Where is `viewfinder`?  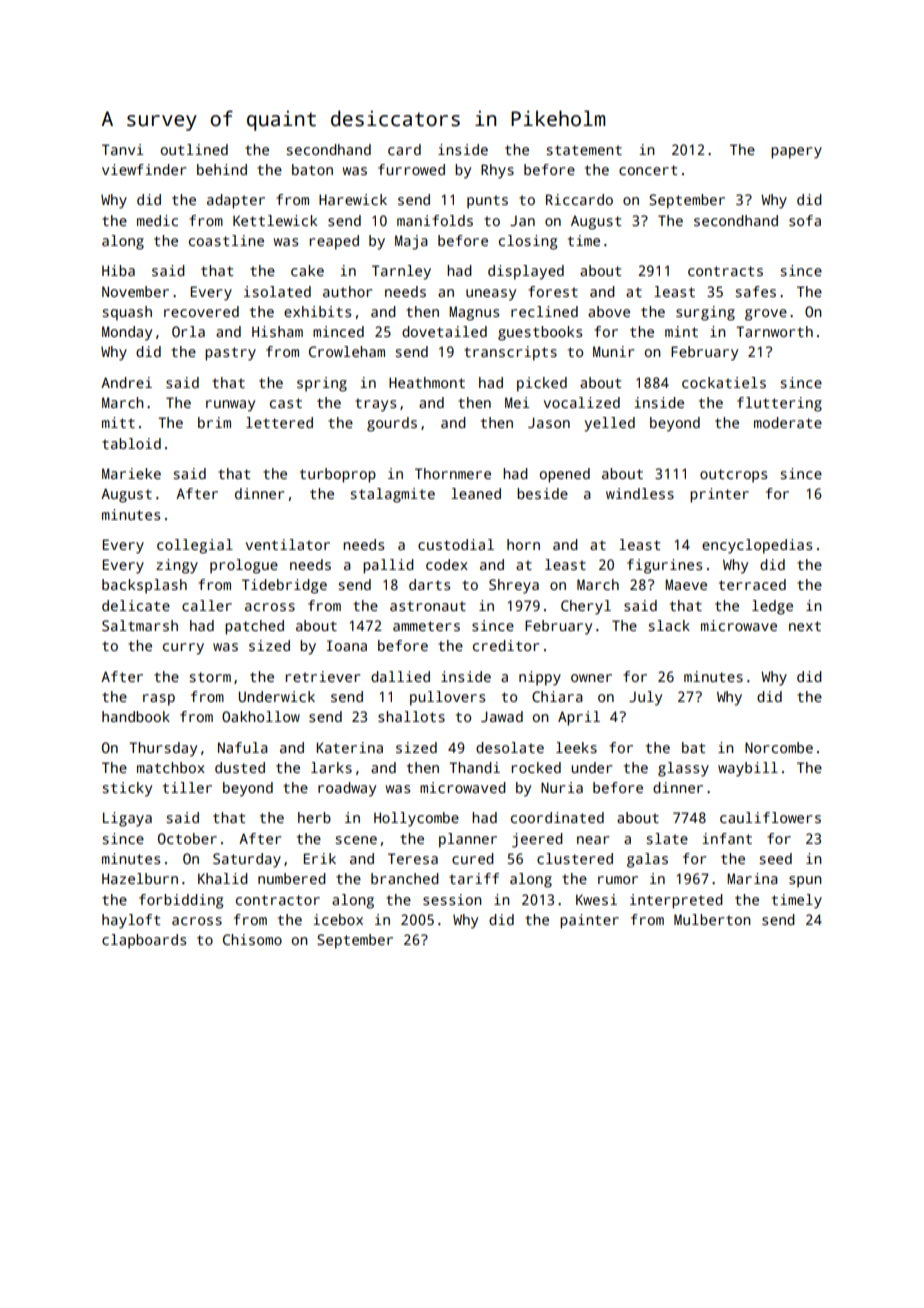
viewfinder is located at coordinates (144, 169).
